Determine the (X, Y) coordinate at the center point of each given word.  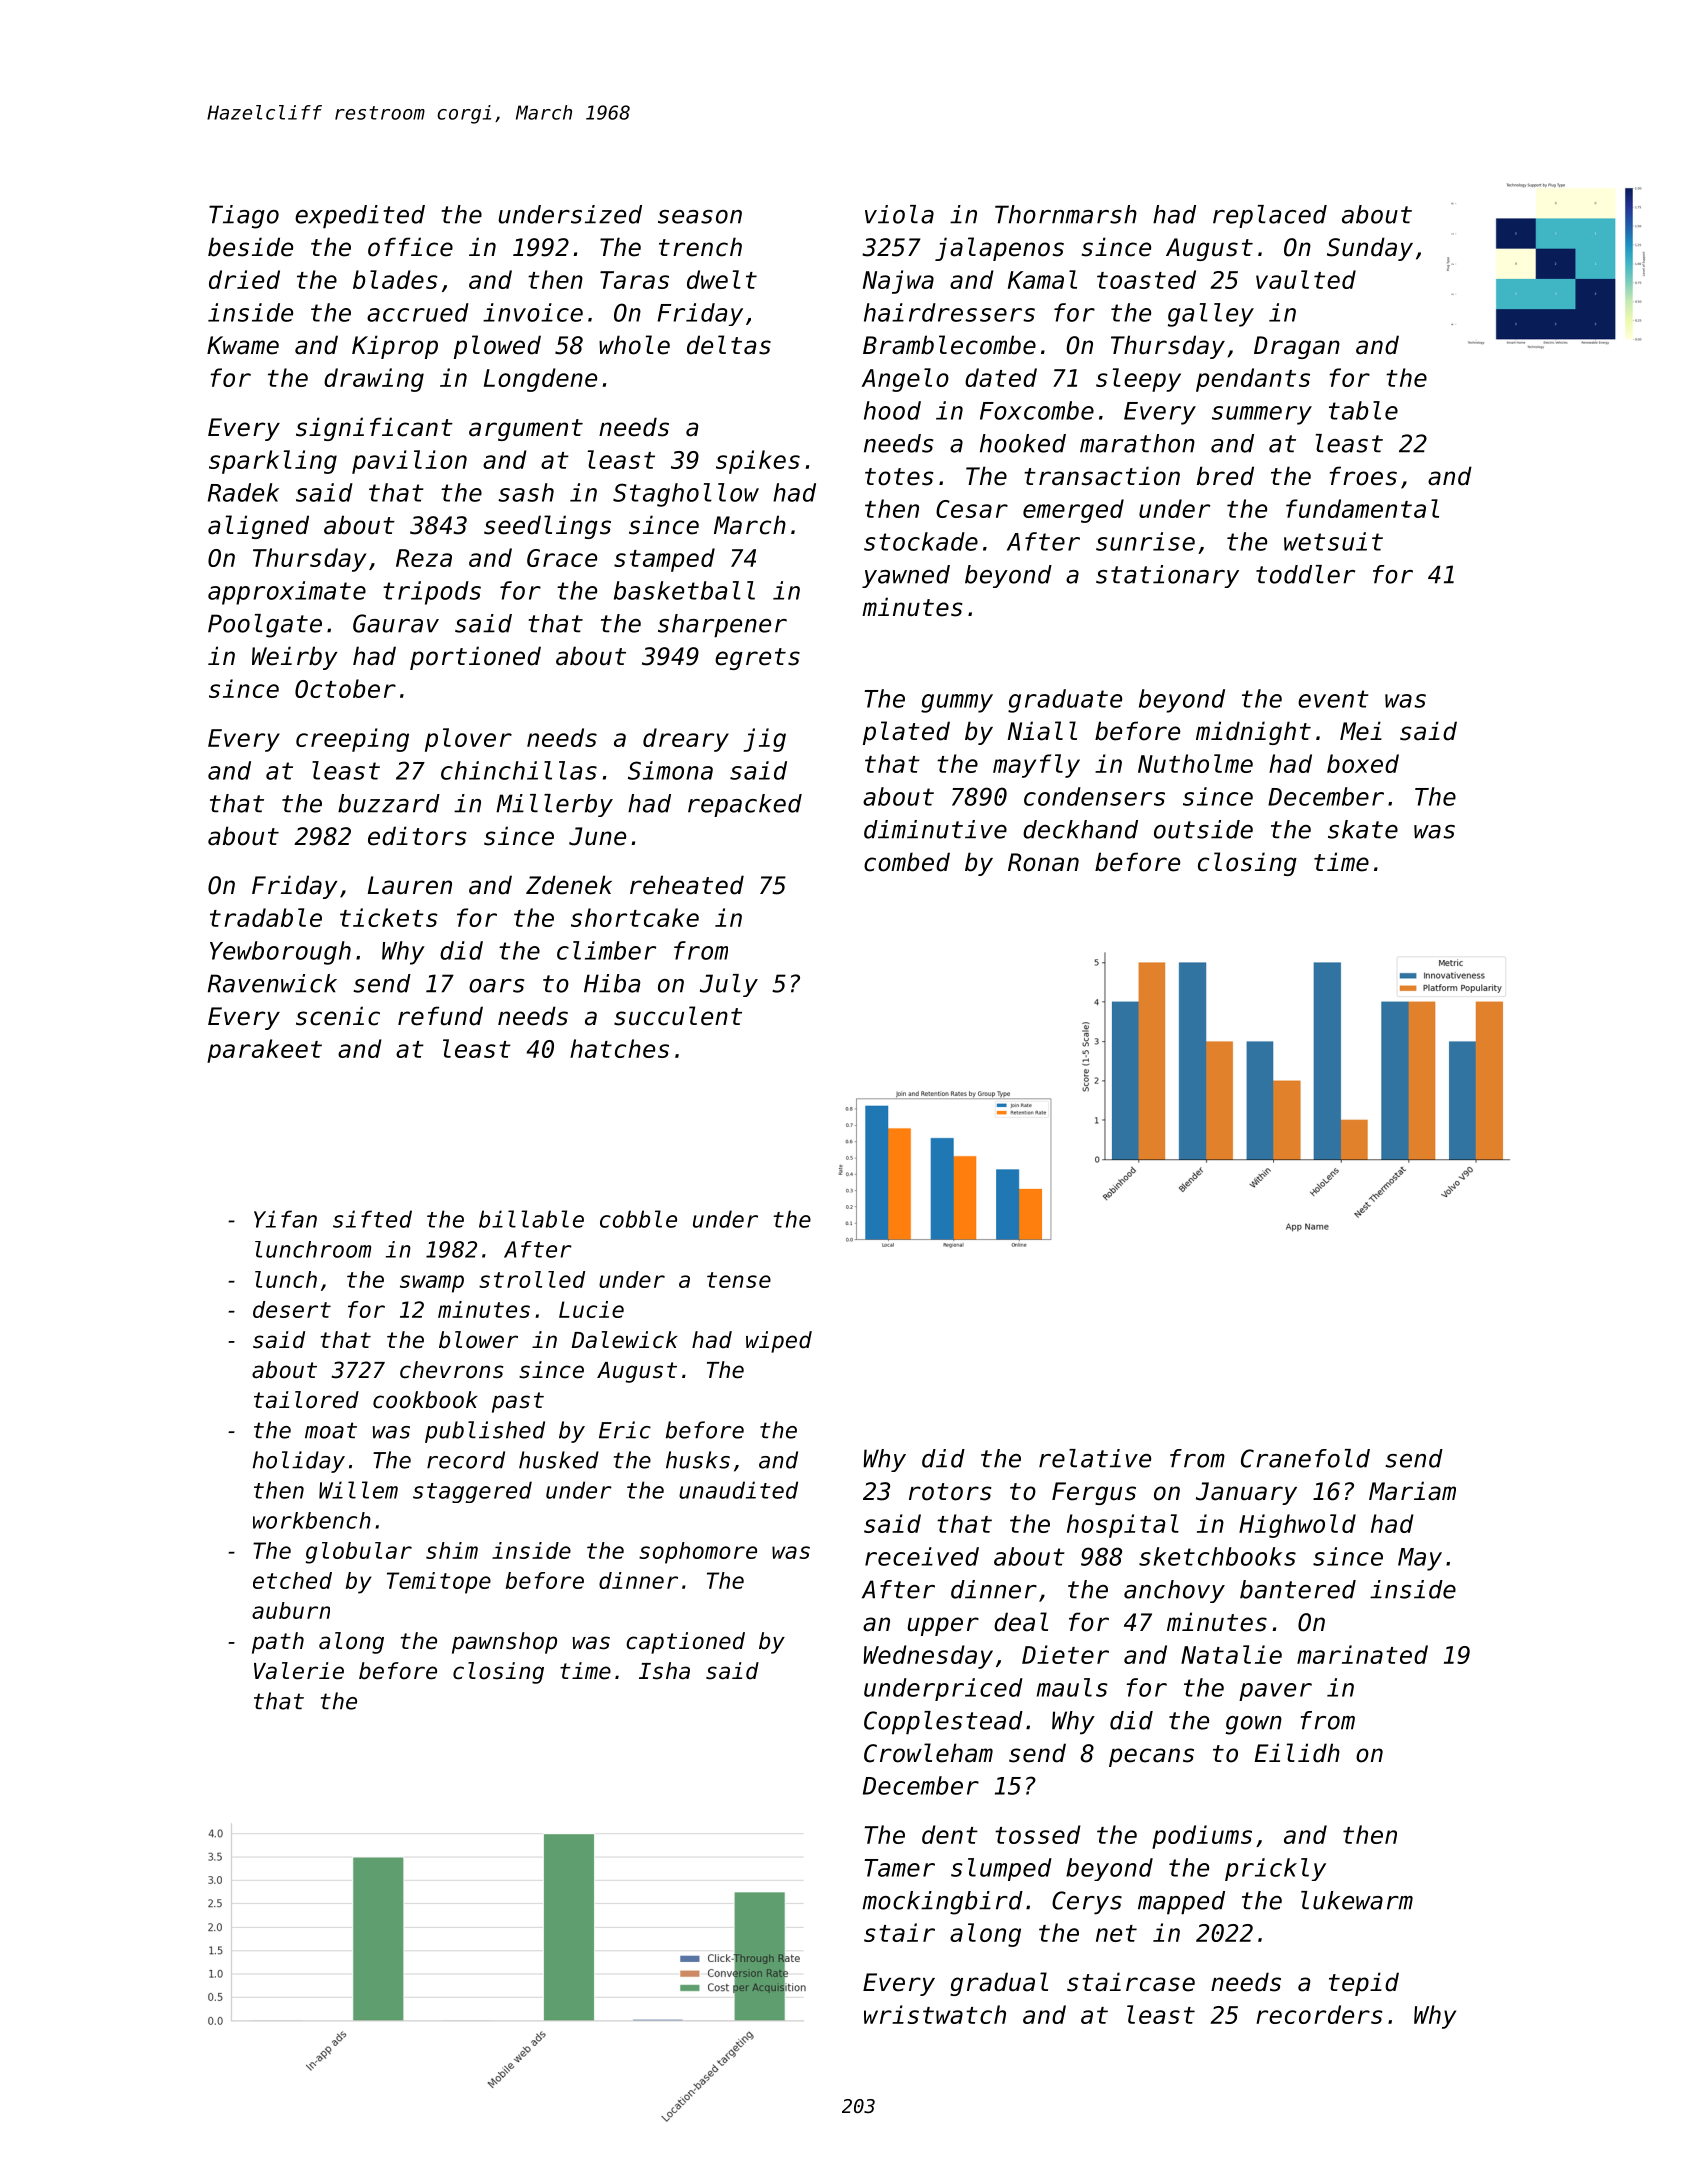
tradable (266, 917)
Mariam (1412, 1491)
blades (395, 279)
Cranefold (1305, 1458)
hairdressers (949, 312)
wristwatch (935, 2014)
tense (739, 1280)
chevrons (451, 1370)
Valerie (299, 1671)
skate (1363, 829)
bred (1225, 476)
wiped (779, 1342)
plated (906, 733)
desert (292, 1309)
